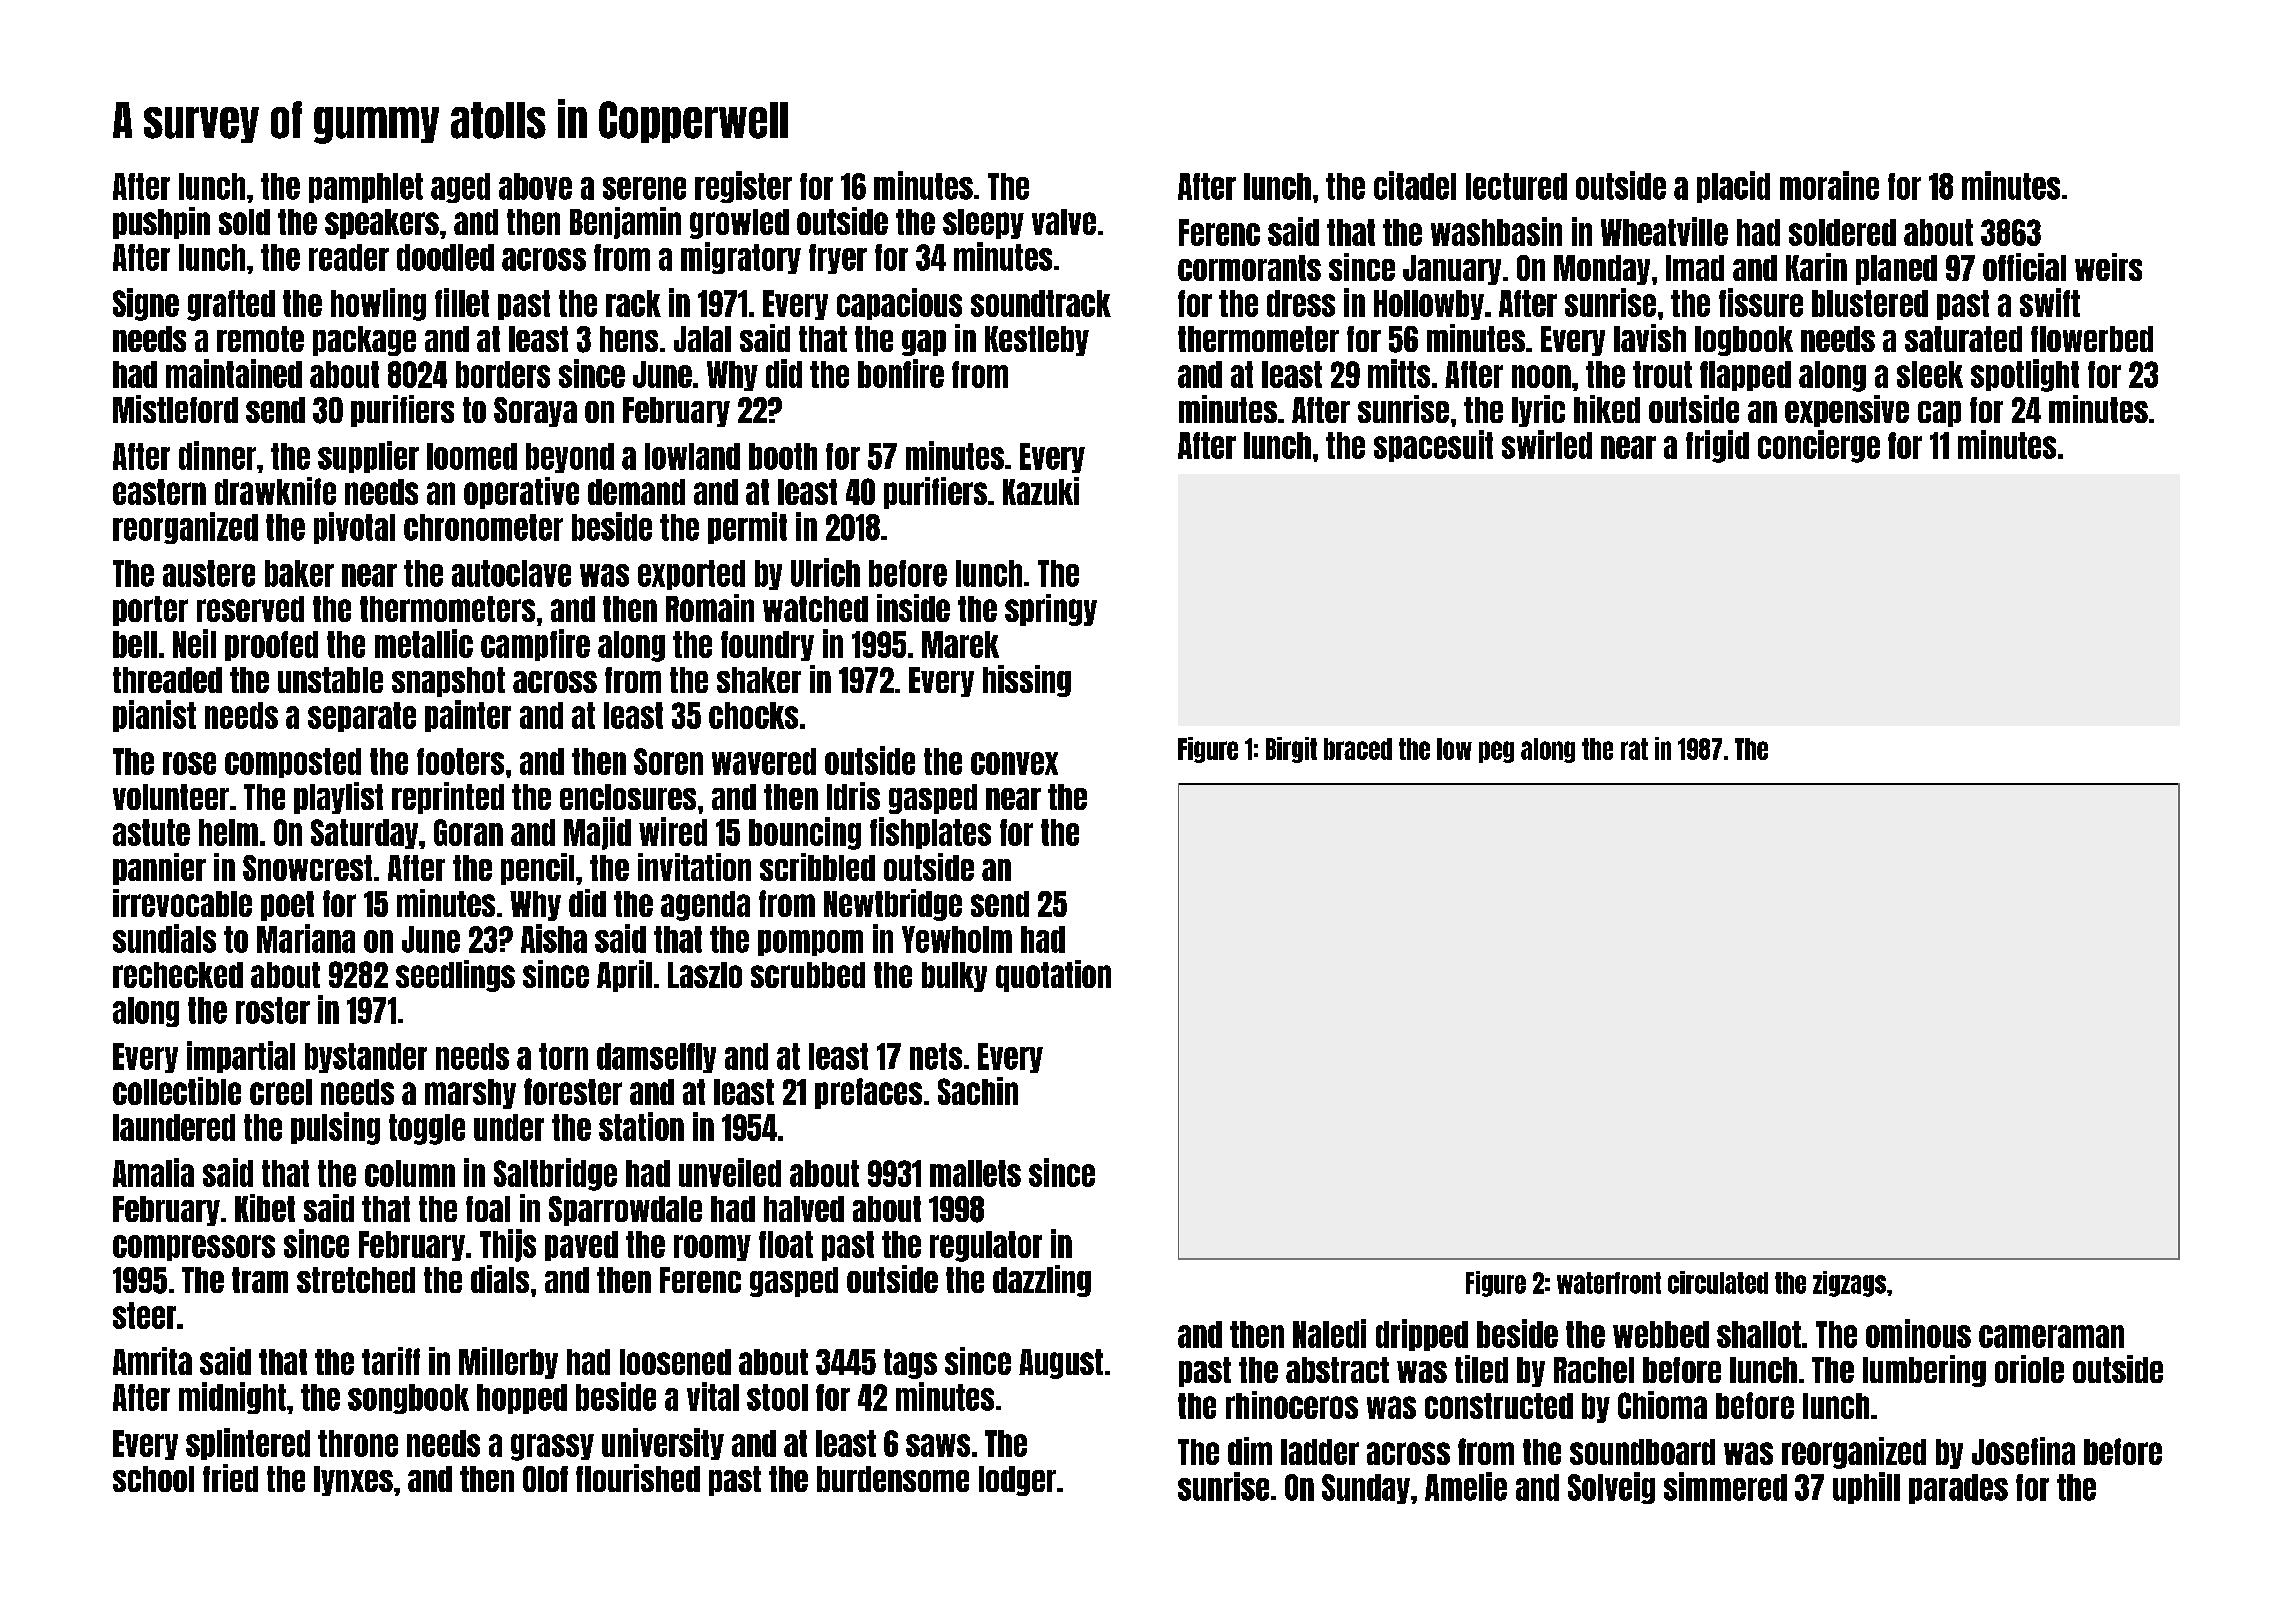 This image has height=1620, width=2292. I want to click on hens, so click(629, 339).
